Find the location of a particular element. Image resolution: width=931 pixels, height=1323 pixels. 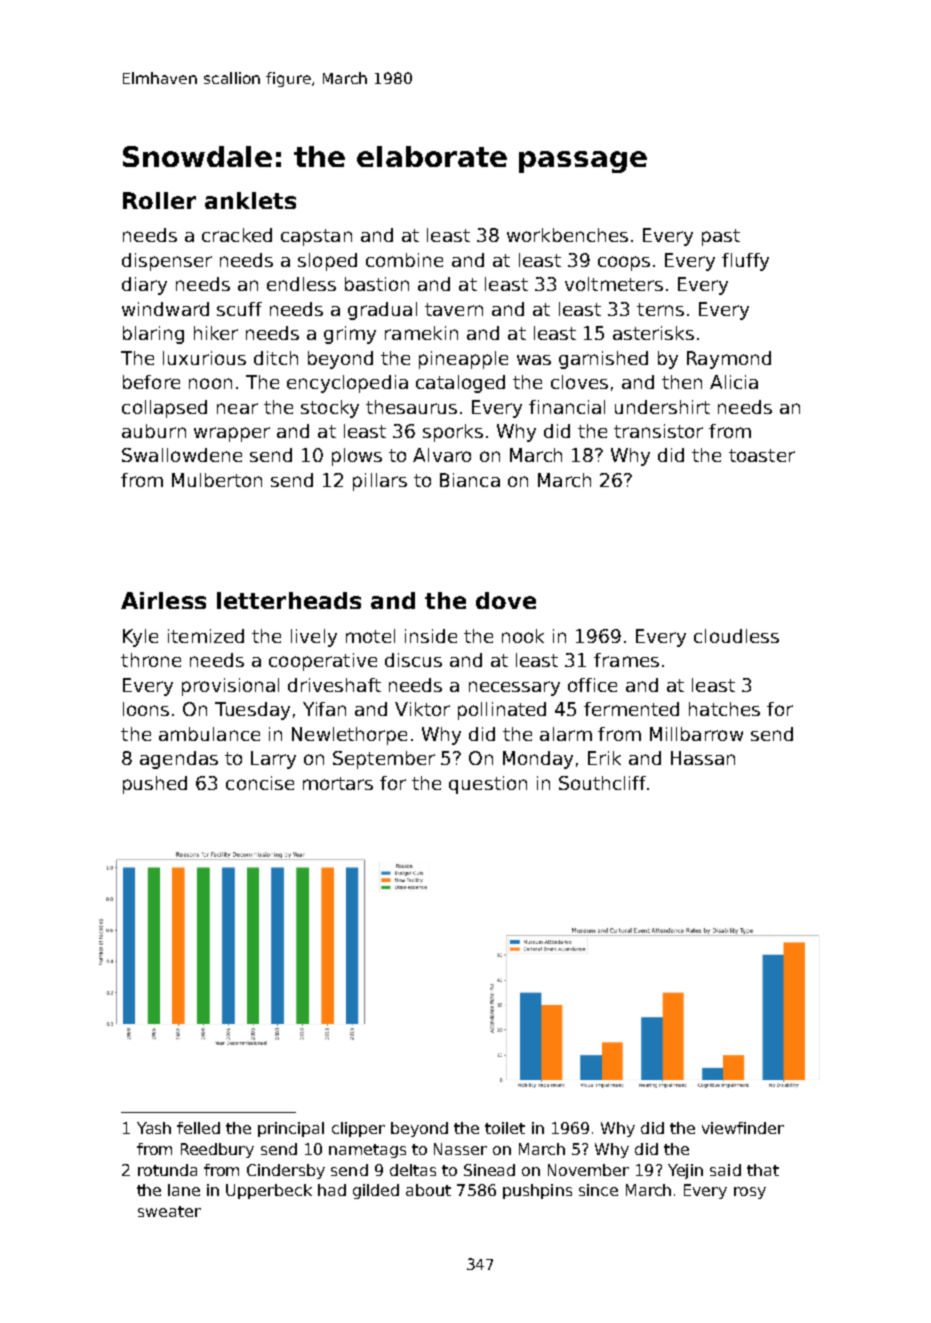

sweater is located at coordinates (169, 1211).
